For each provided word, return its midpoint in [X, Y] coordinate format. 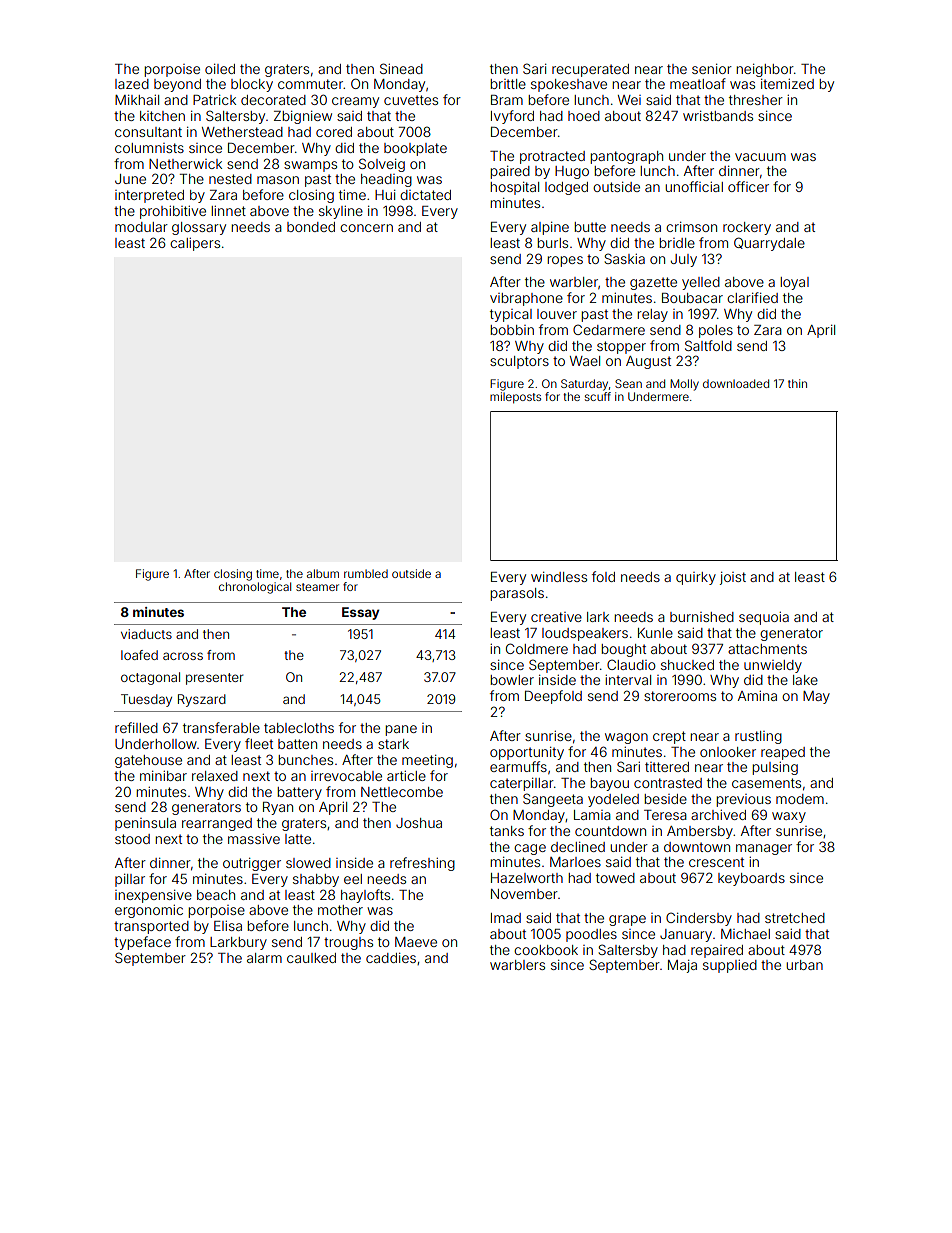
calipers [195, 244]
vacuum [760, 157]
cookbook [546, 950]
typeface [142, 943]
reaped [783, 753]
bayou [609, 784]
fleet [259, 743]
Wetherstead [242, 132]
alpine [550, 228]
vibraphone [526, 299]
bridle [677, 243]
